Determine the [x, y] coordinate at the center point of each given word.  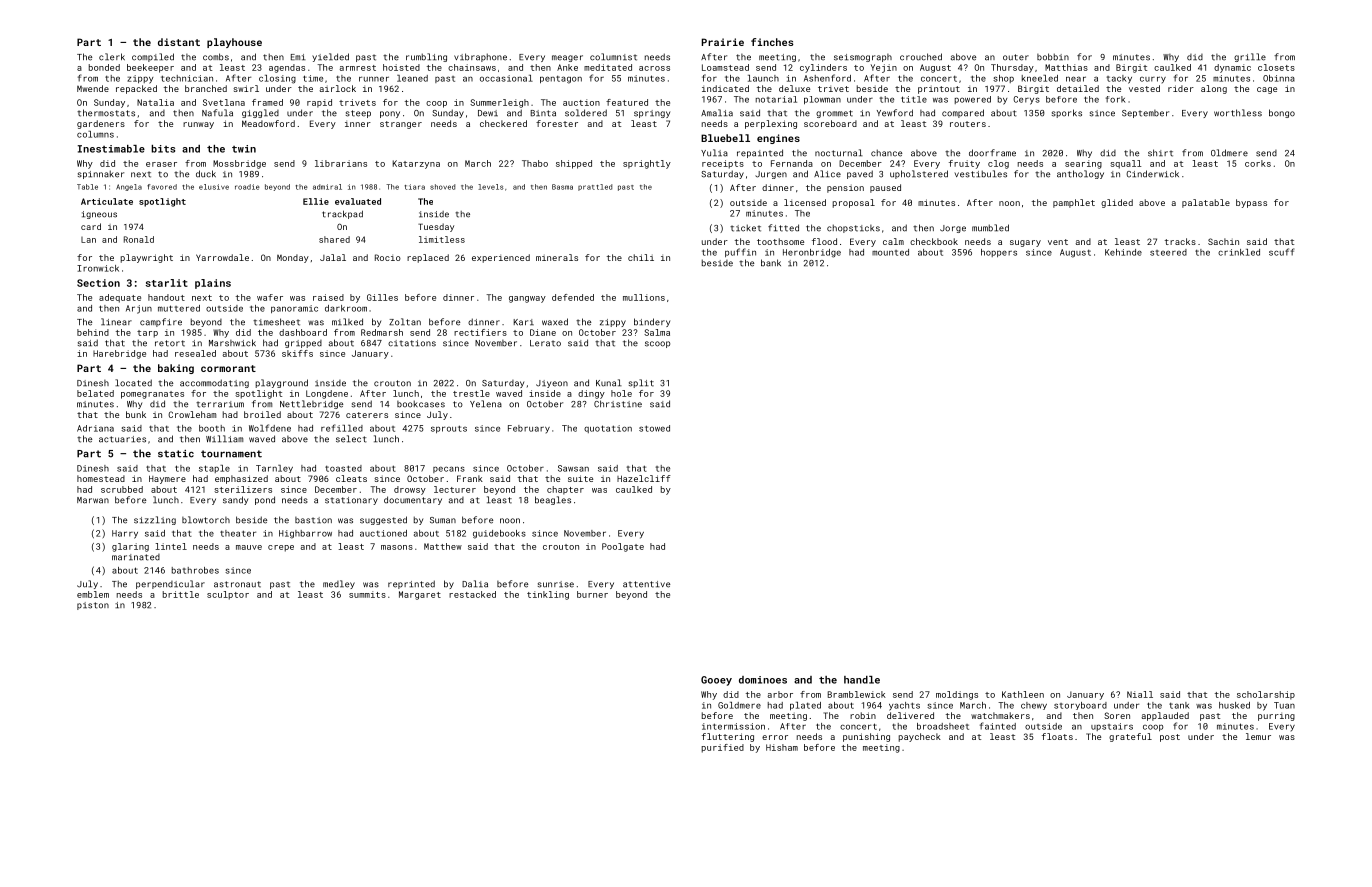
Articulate [107, 201]
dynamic [1232, 68]
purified [723, 748]
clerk [112, 57]
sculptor [228, 595]
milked [347, 322]
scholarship [1266, 695]
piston [93, 606]
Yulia [714, 153]
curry [1153, 79]
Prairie [723, 42]
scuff [1281, 252]
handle [862, 680]
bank [771, 263]
